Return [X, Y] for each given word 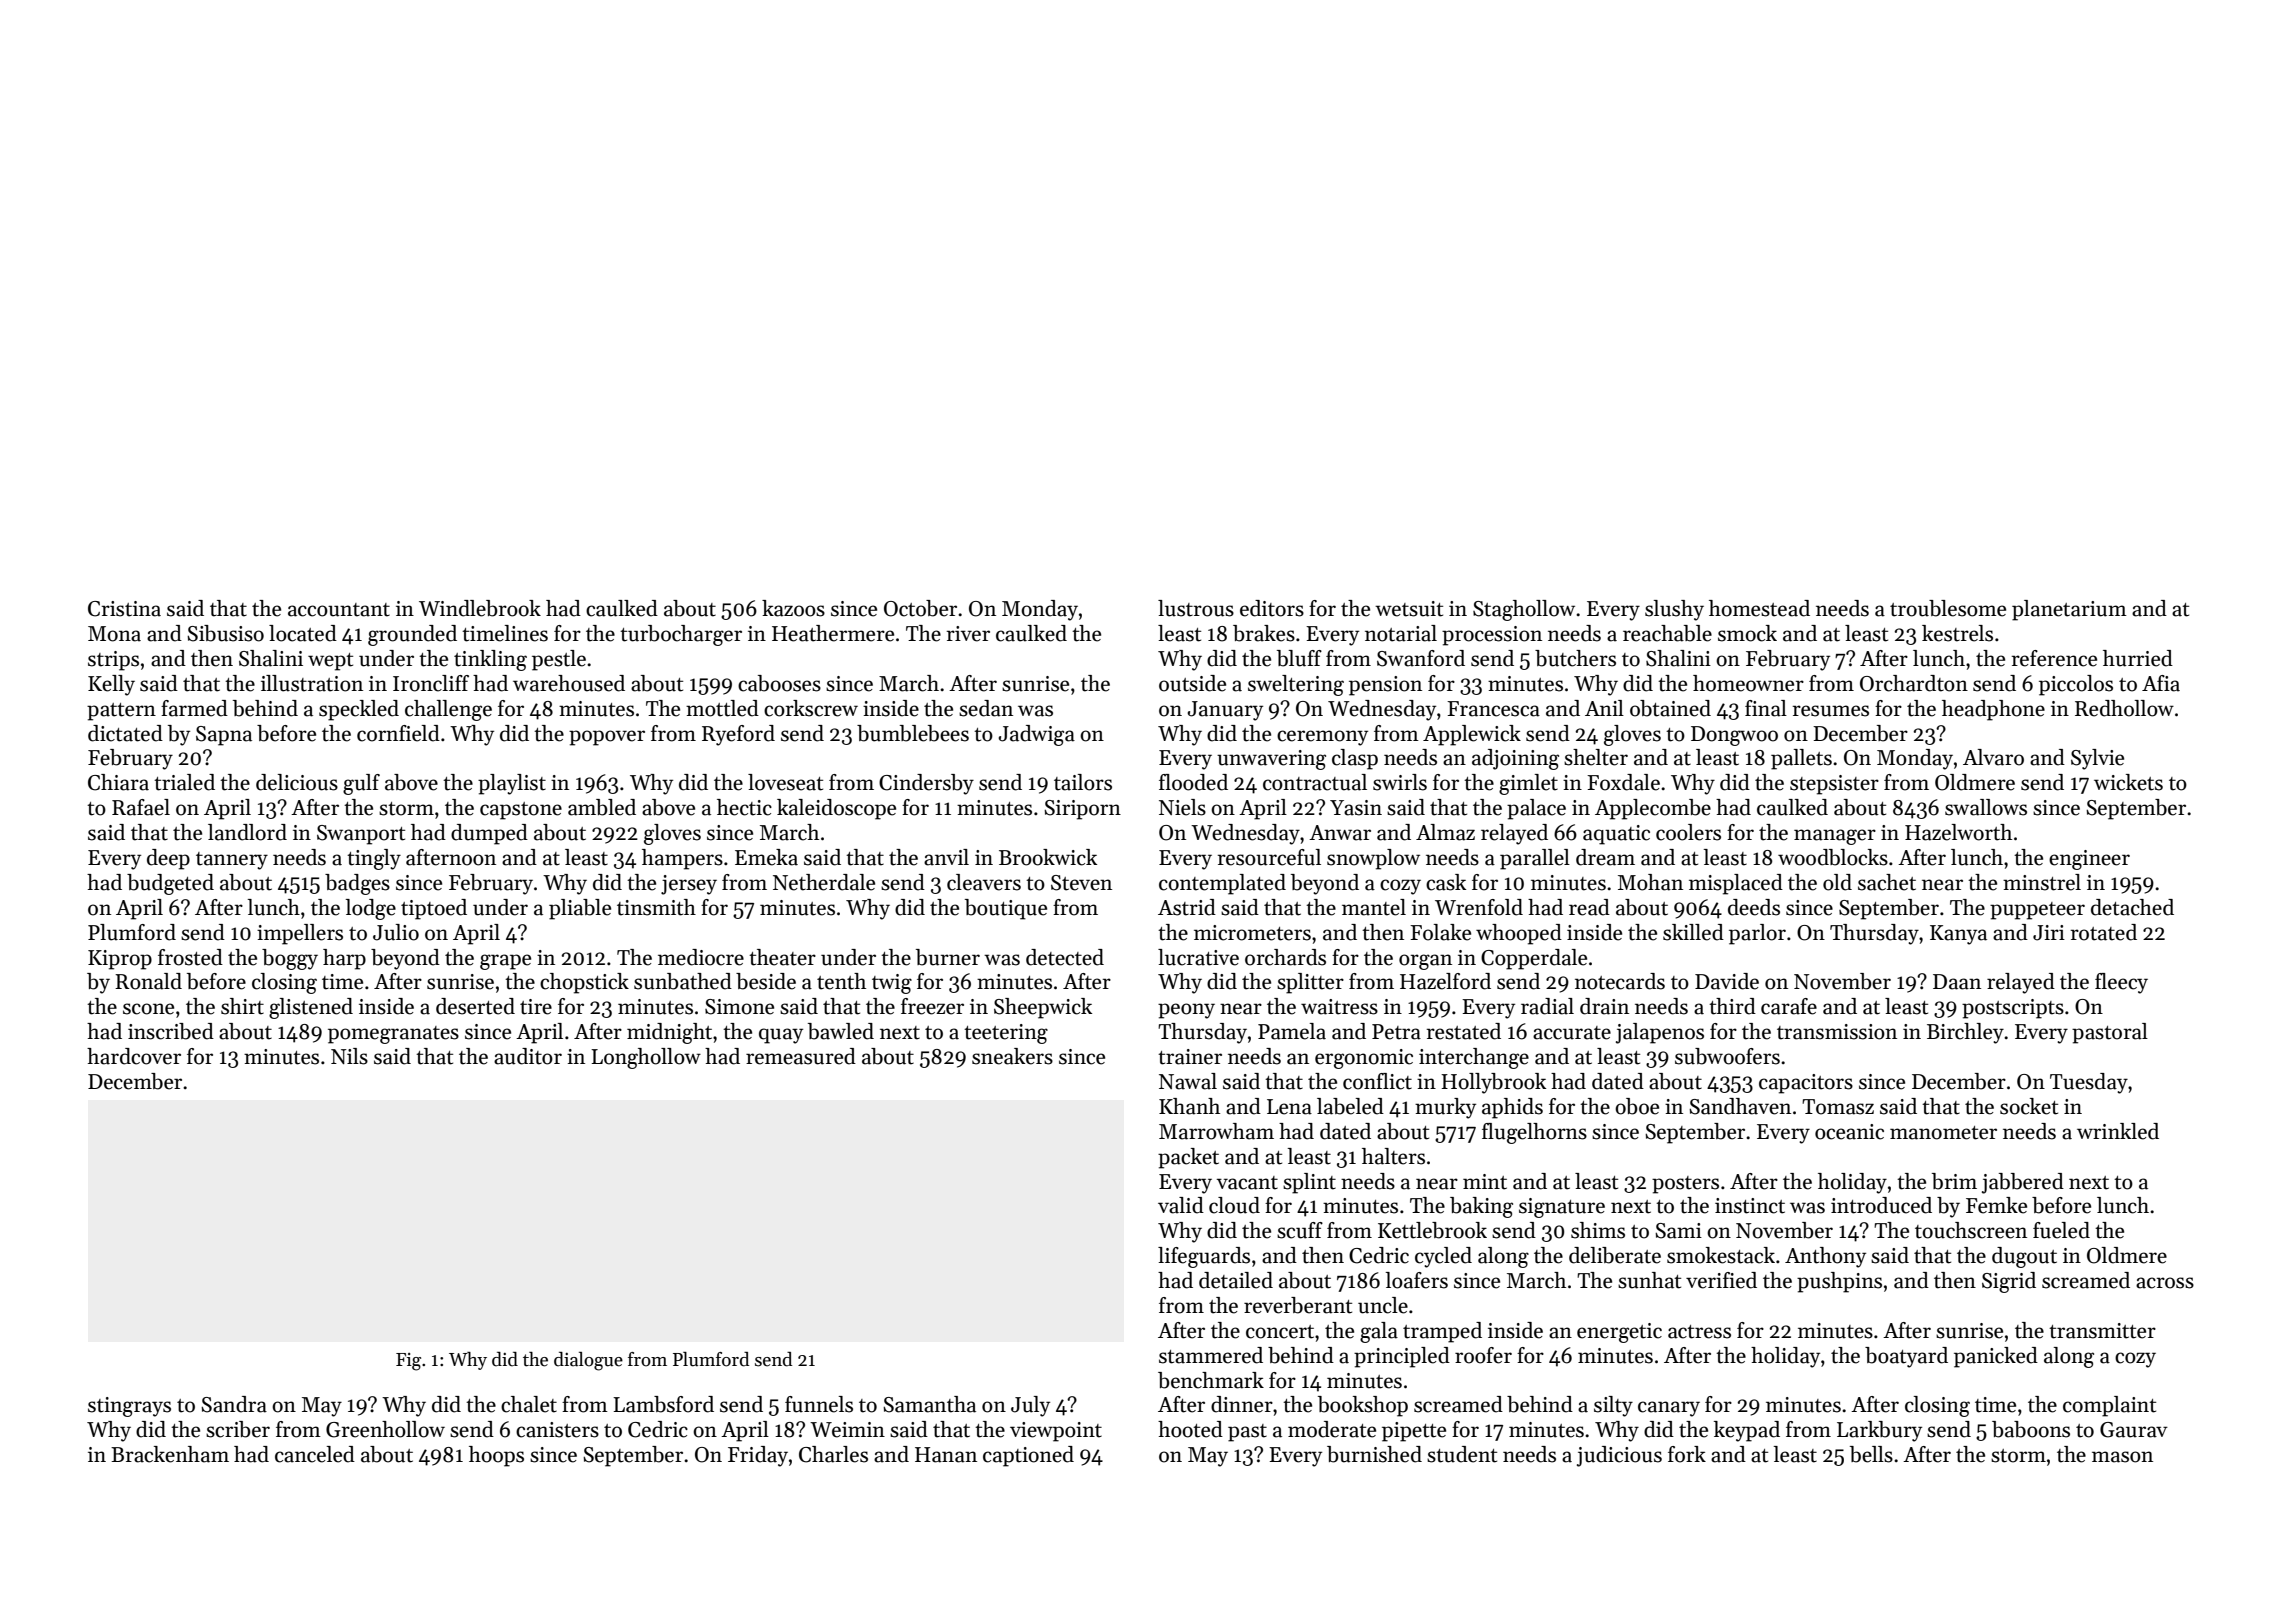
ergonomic [1364, 1059]
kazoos [793, 608]
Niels [1182, 807]
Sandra [234, 1404]
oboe [1637, 1106]
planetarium [2069, 610]
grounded [412, 635]
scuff [1300, 1230]
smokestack [1721, 1255]
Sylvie [2097, 759]
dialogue [588, 1361]
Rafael [141, 807]
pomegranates [393, 1035]
